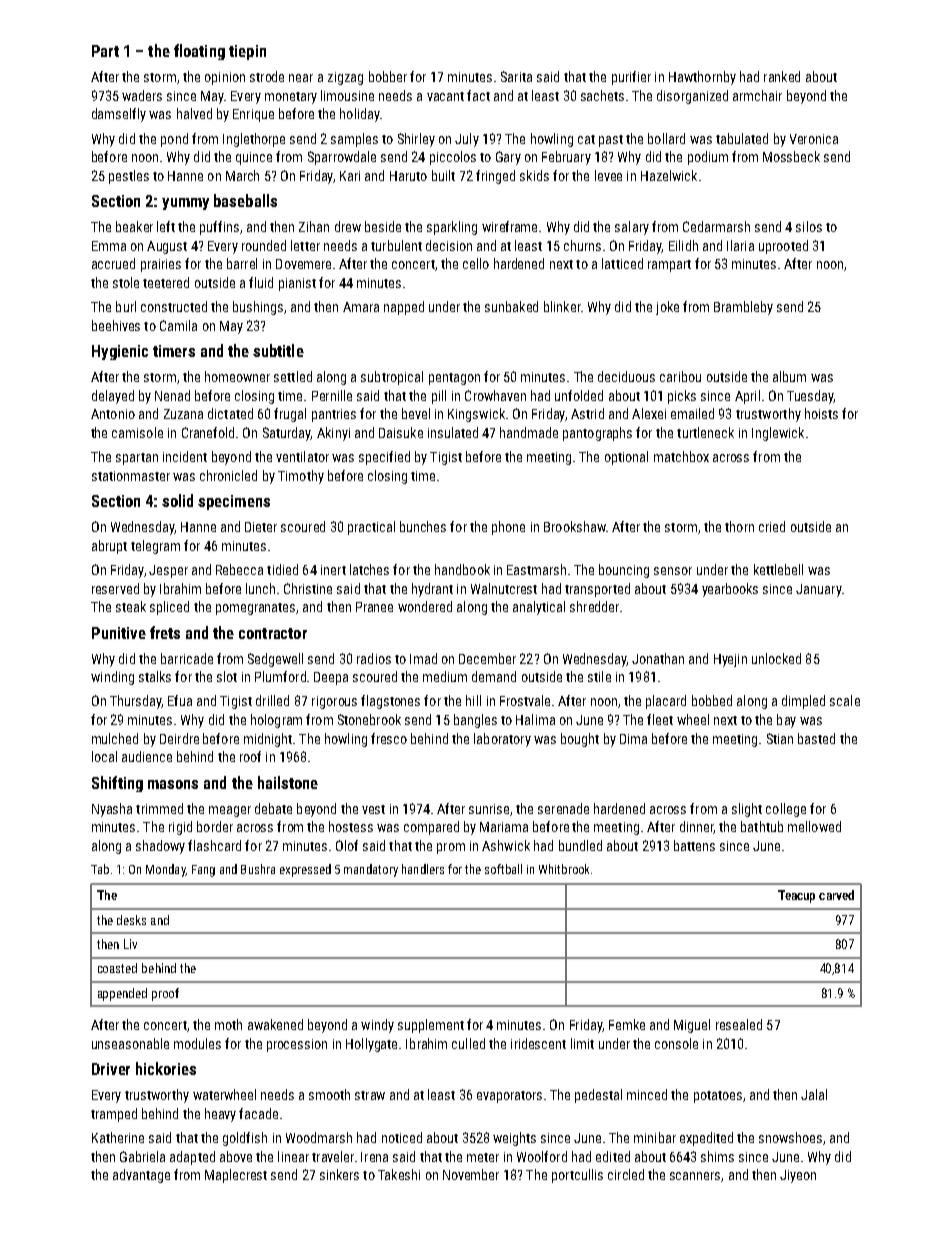 The width and height of the image is (952, 1233). Describe the element at coordinates (782, 76) in the image. I see `ranked` at that location.
